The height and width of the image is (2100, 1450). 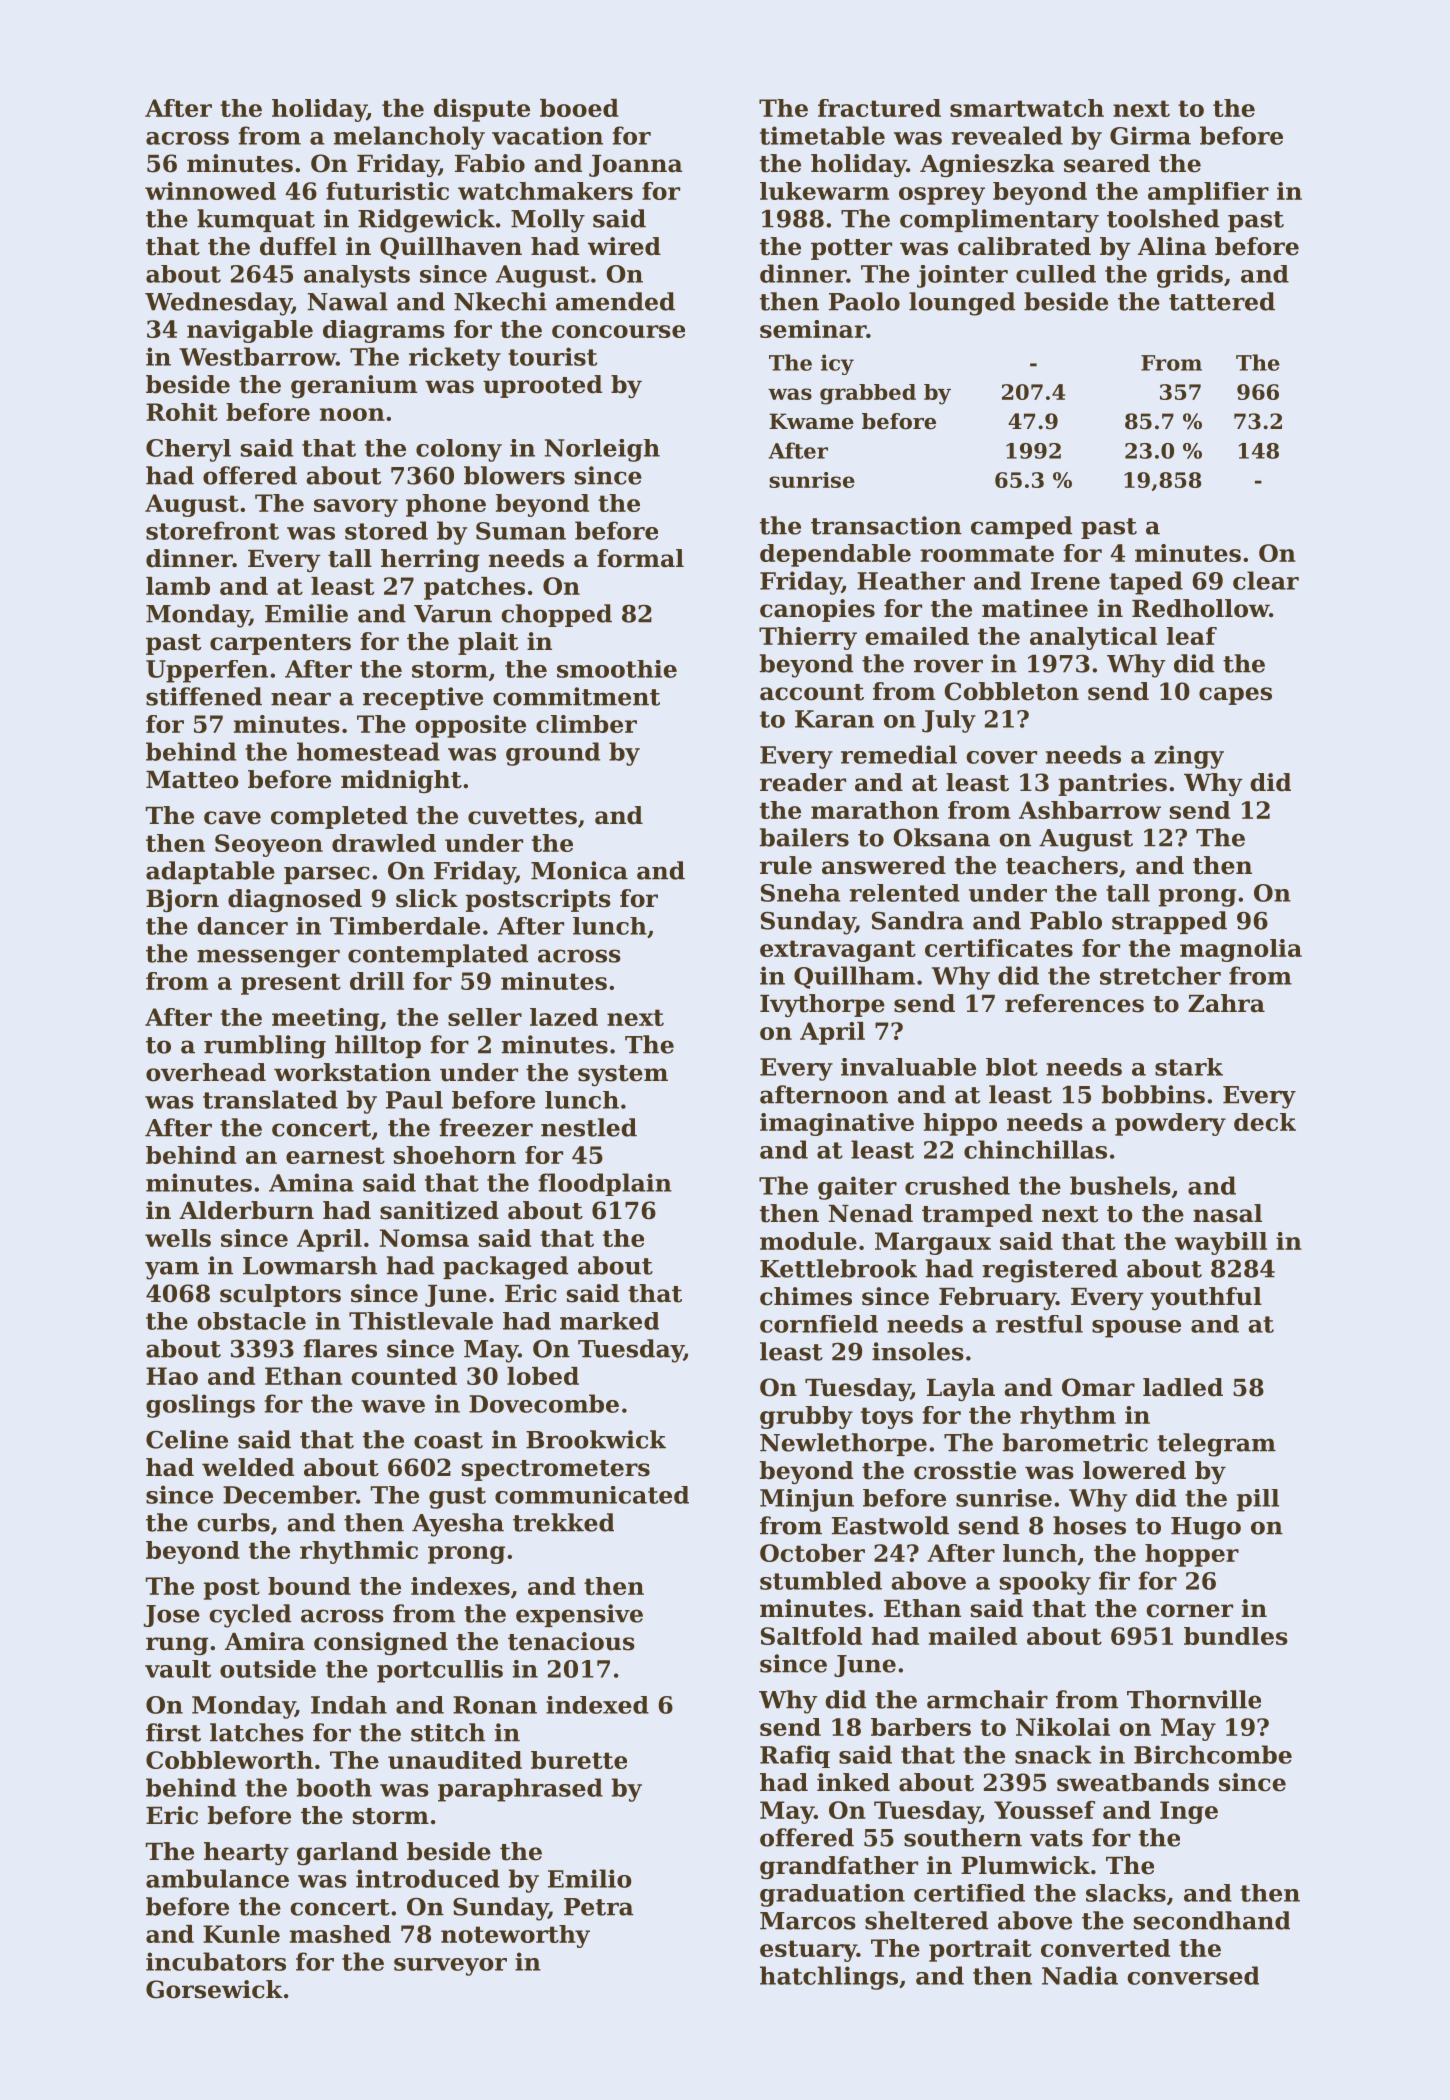 What do you see at coordinates (384, 331) in the image?
I see `diagrams` at bounding box center [384, 331].
